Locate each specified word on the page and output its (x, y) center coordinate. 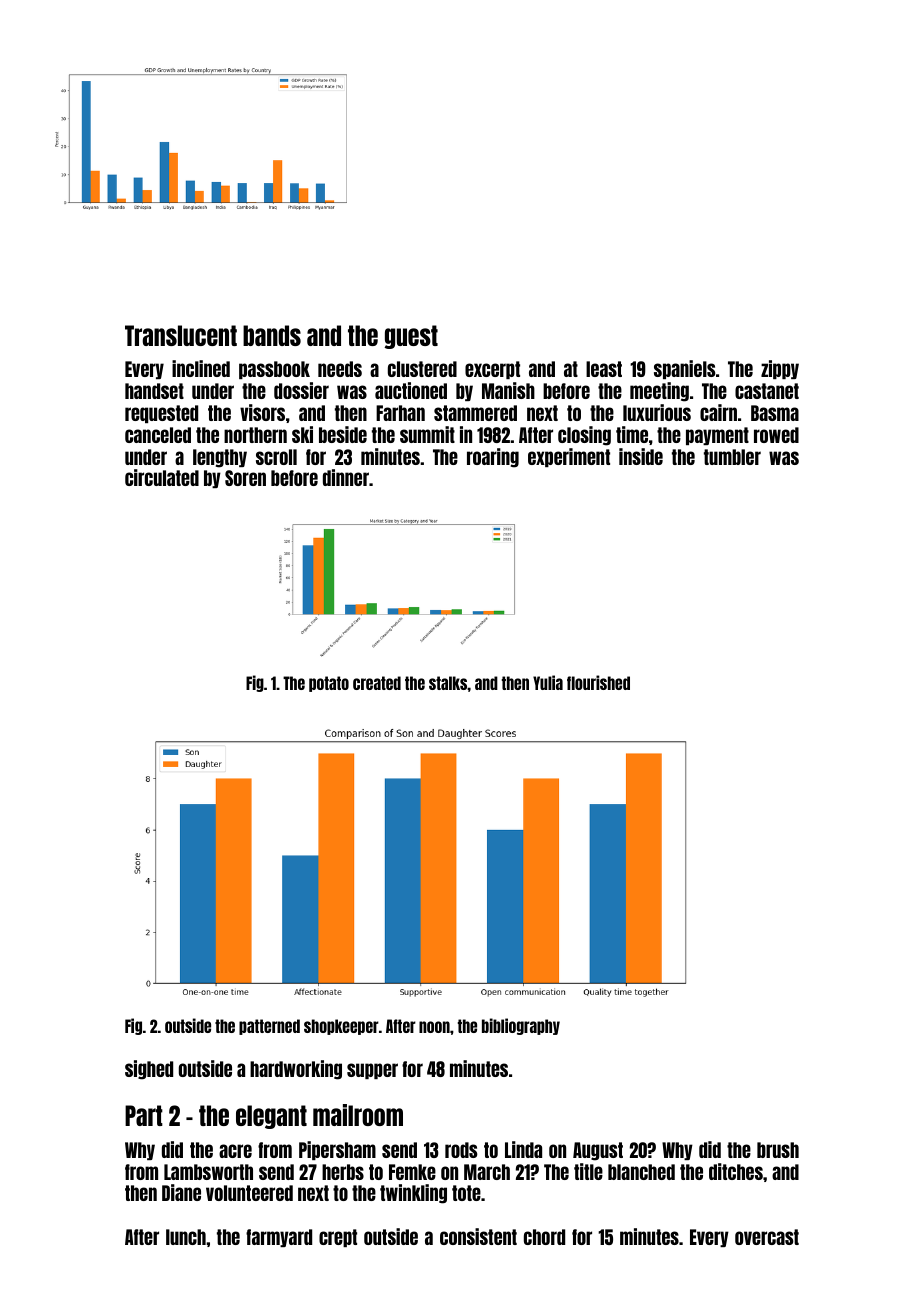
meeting (659, 392)
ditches (736, 1171)
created (377, 683)
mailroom (358, 1115)
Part (144, 1115)
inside (641, 456)
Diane (181, 1192)
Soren (245, 478)
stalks (448, 683)
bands (272, 335)
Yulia (548, 682)
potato (329, 684)
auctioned (411, 390)
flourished (598, 682)
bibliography (521, 1026)
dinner (346, 477)
